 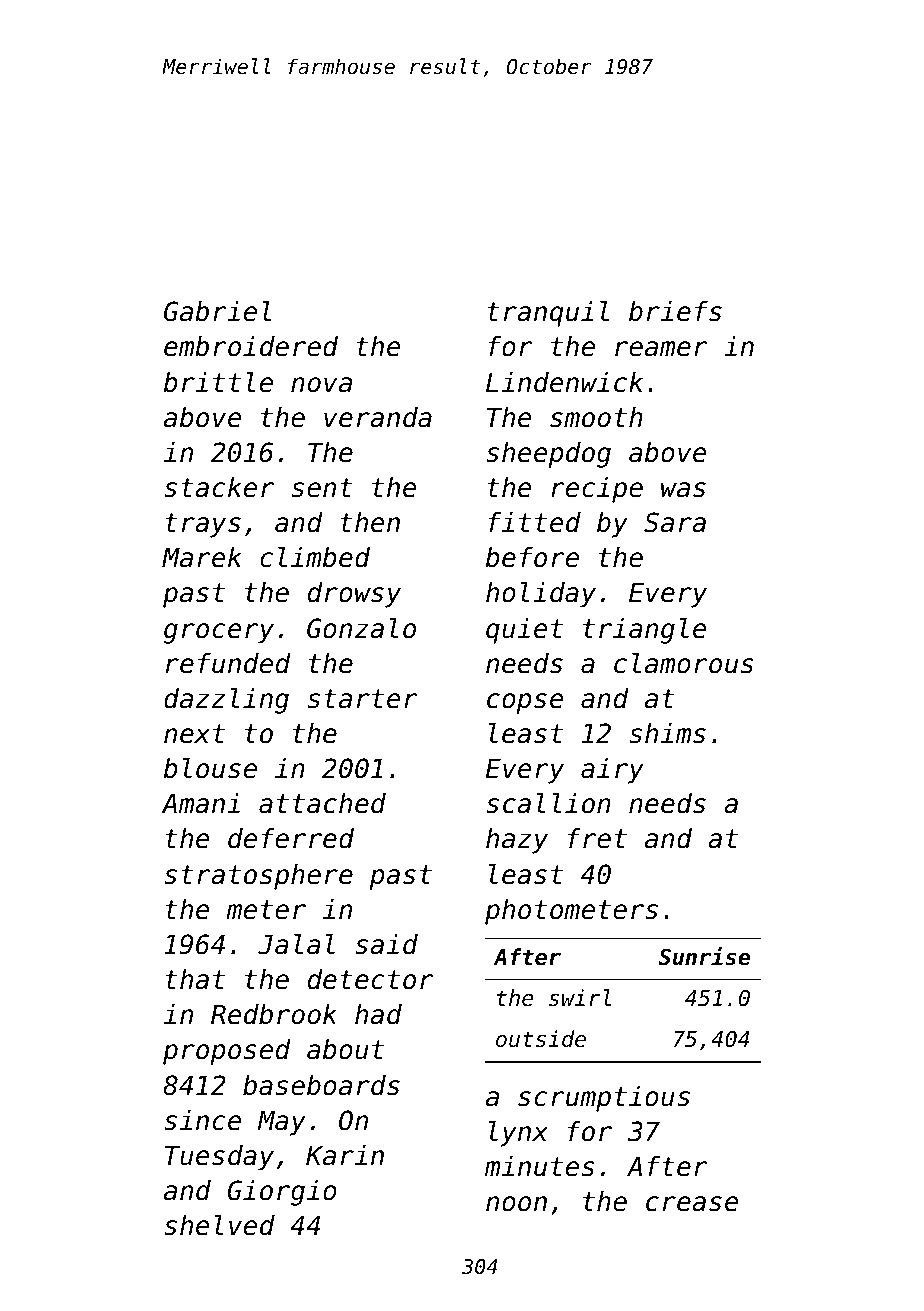 I want to click on climbed, so click(x=315, y=557).
